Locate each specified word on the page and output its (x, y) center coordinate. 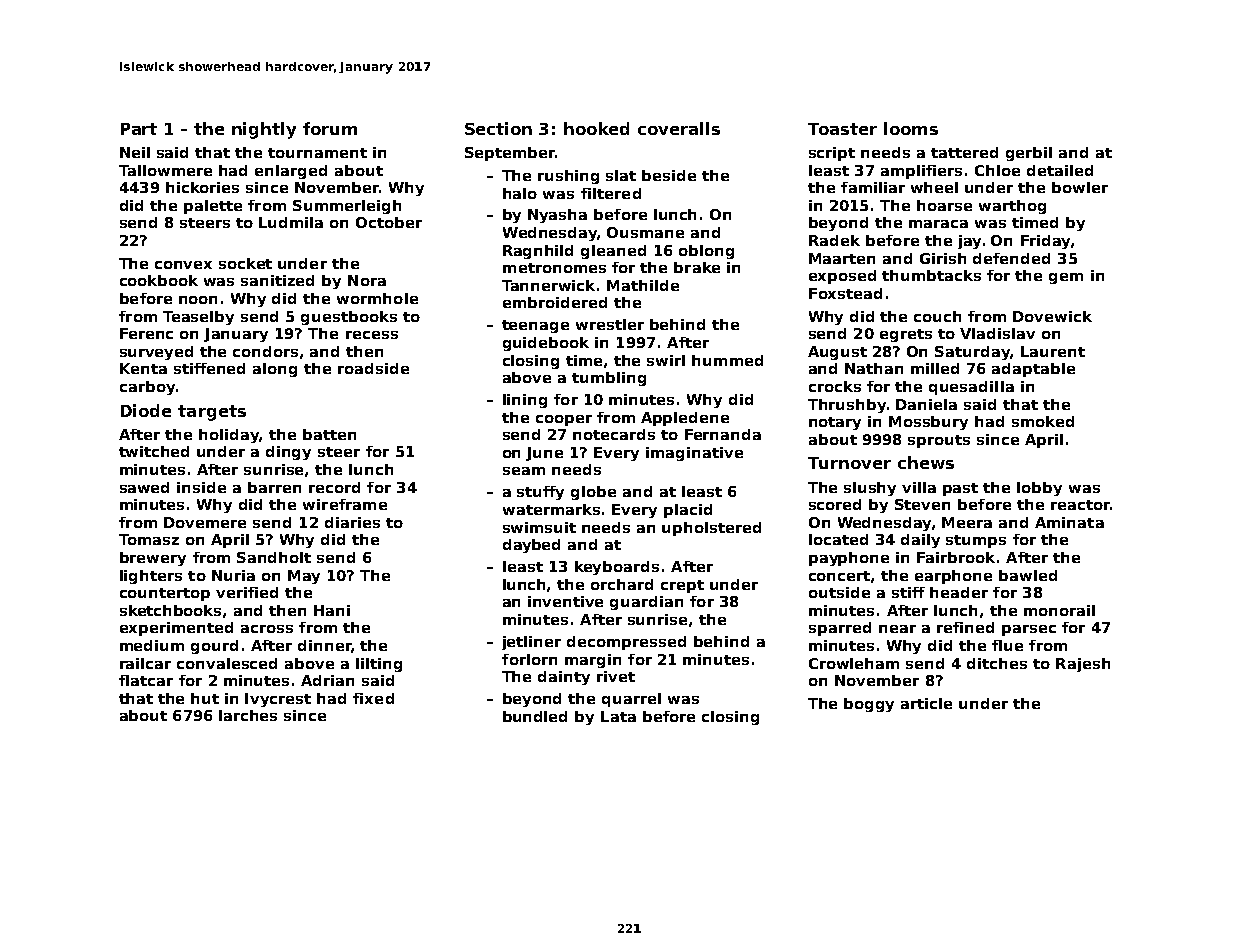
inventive (565, 601)
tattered (964, 152)
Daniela (926, 404)
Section (498, 128)
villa (919, 487)
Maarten (842, 258)
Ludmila (291, 222)
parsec (1029, 630)
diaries (352, 522)
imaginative (694, 454)
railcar (145, 663)
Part (139, 129)
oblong (706, 252)
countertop (165, 594)
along (275, 370)
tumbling (609, 379)
